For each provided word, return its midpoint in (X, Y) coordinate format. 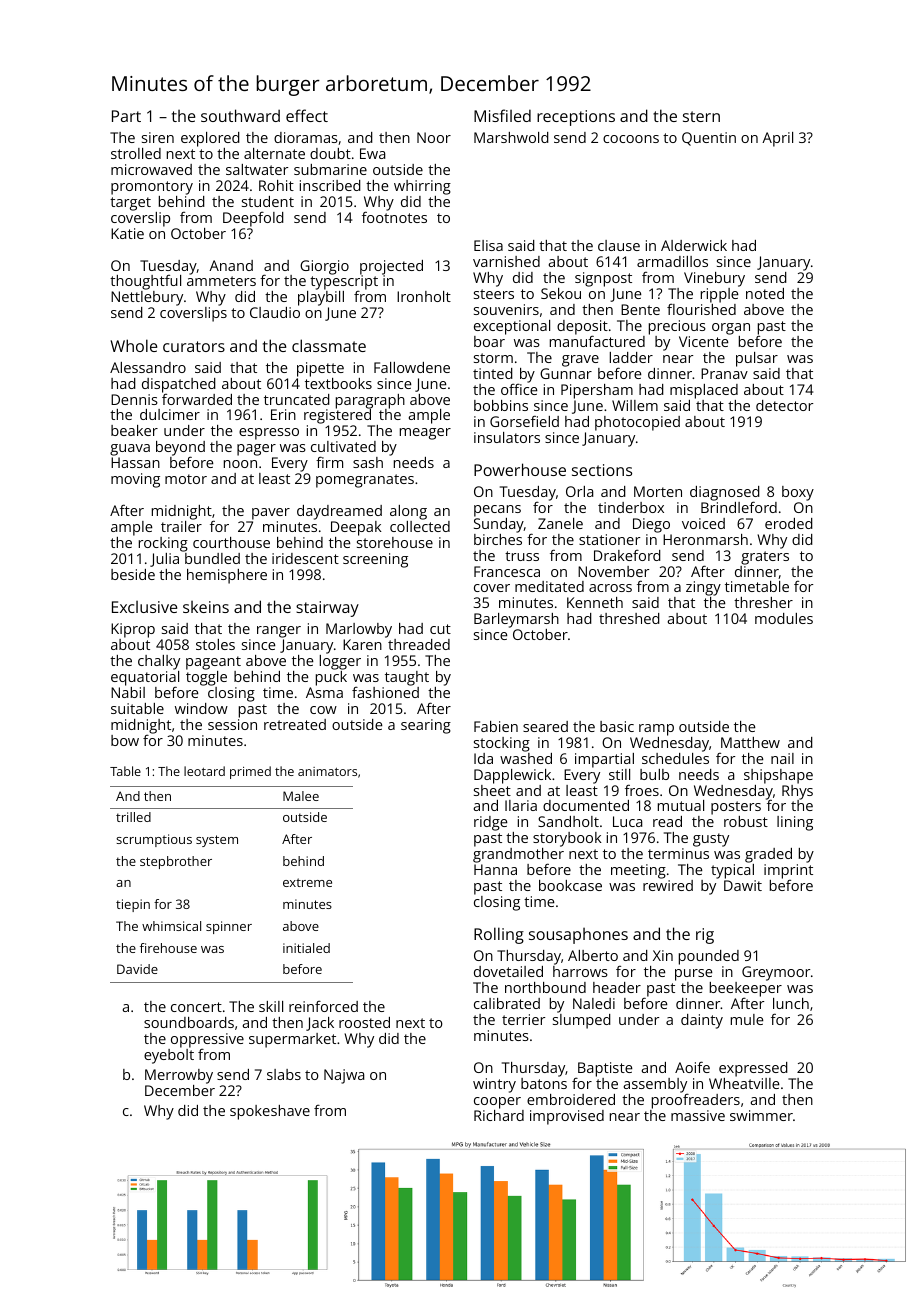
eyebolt (169, 1056)
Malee (301, 796)
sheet (492, 790)
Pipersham (597, 391)
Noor (434, 137)
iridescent (305, 558)
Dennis (134, 399)
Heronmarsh (705, 539)
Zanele (560, 523)
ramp (656, 730)
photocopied (637, 423)
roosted (364, 1022)
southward (240, 115)
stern (701, 116)
